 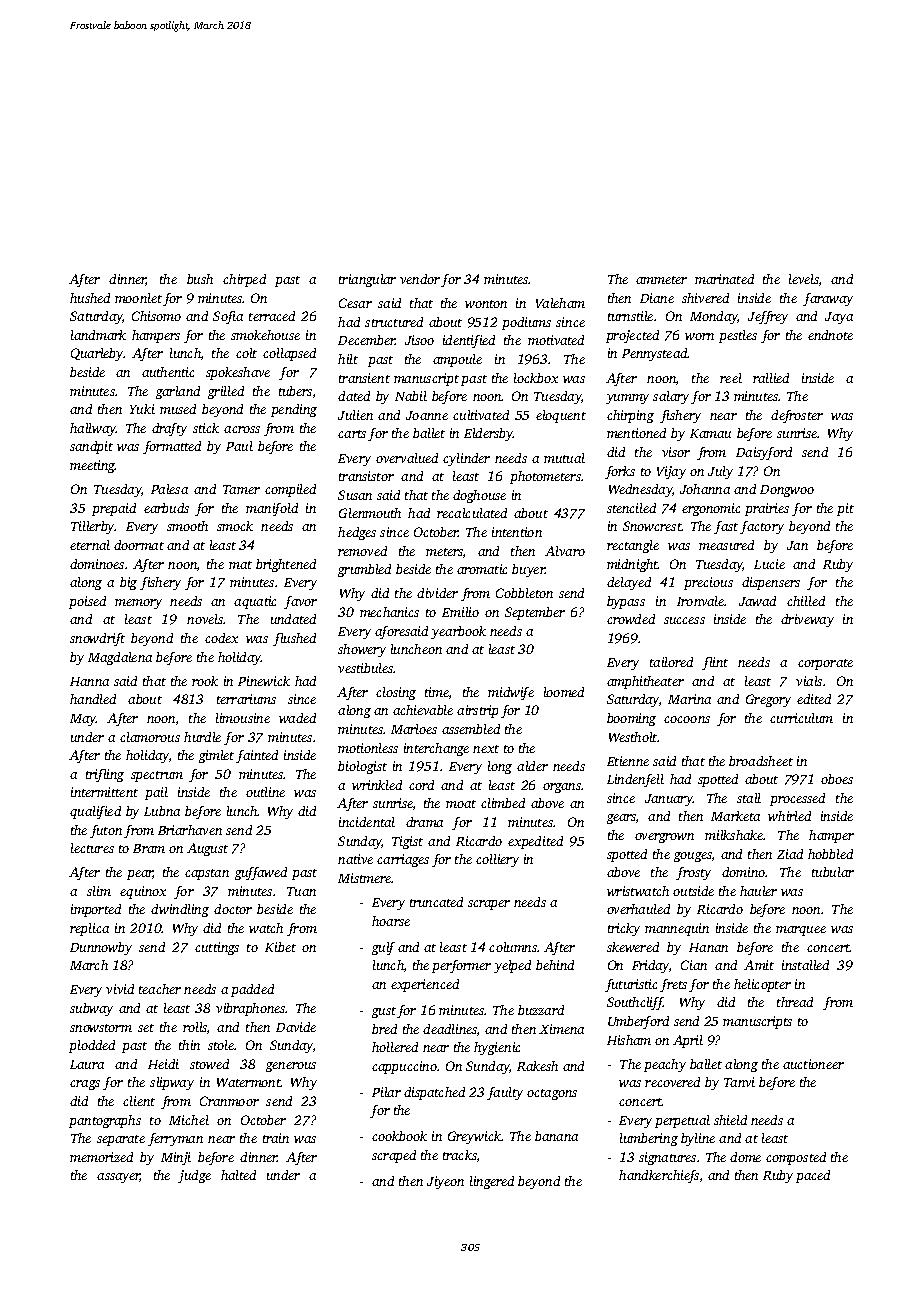 What do you see at coordinates (97, 354) in the image?
I see `Quarleby` at bounding box center [97, 354].
